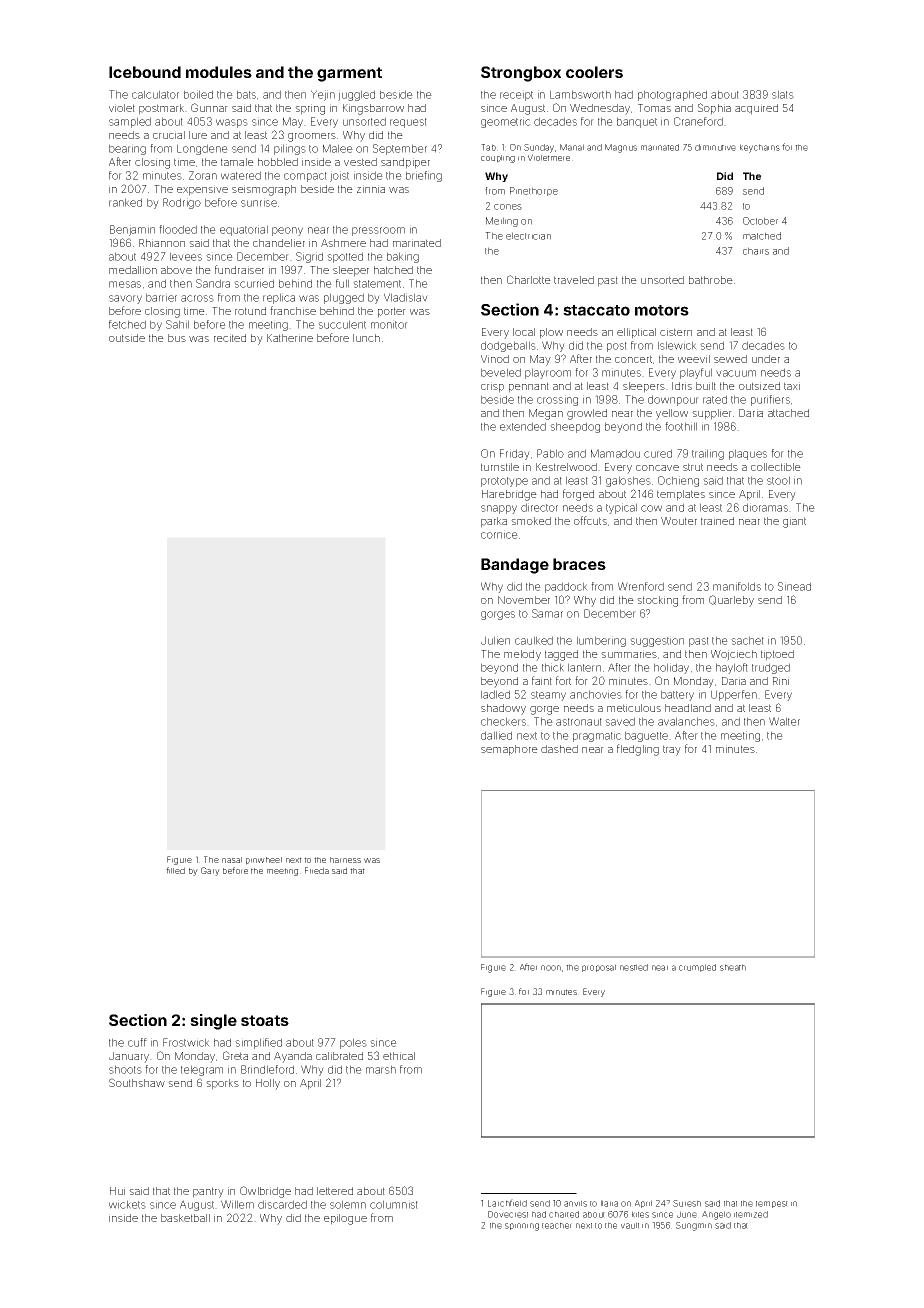 The image size is (924, 1308). What do you see at coordinates (132, 230) in the screenshot?
I see `Benjamin` at bounding box center [132, 230].
